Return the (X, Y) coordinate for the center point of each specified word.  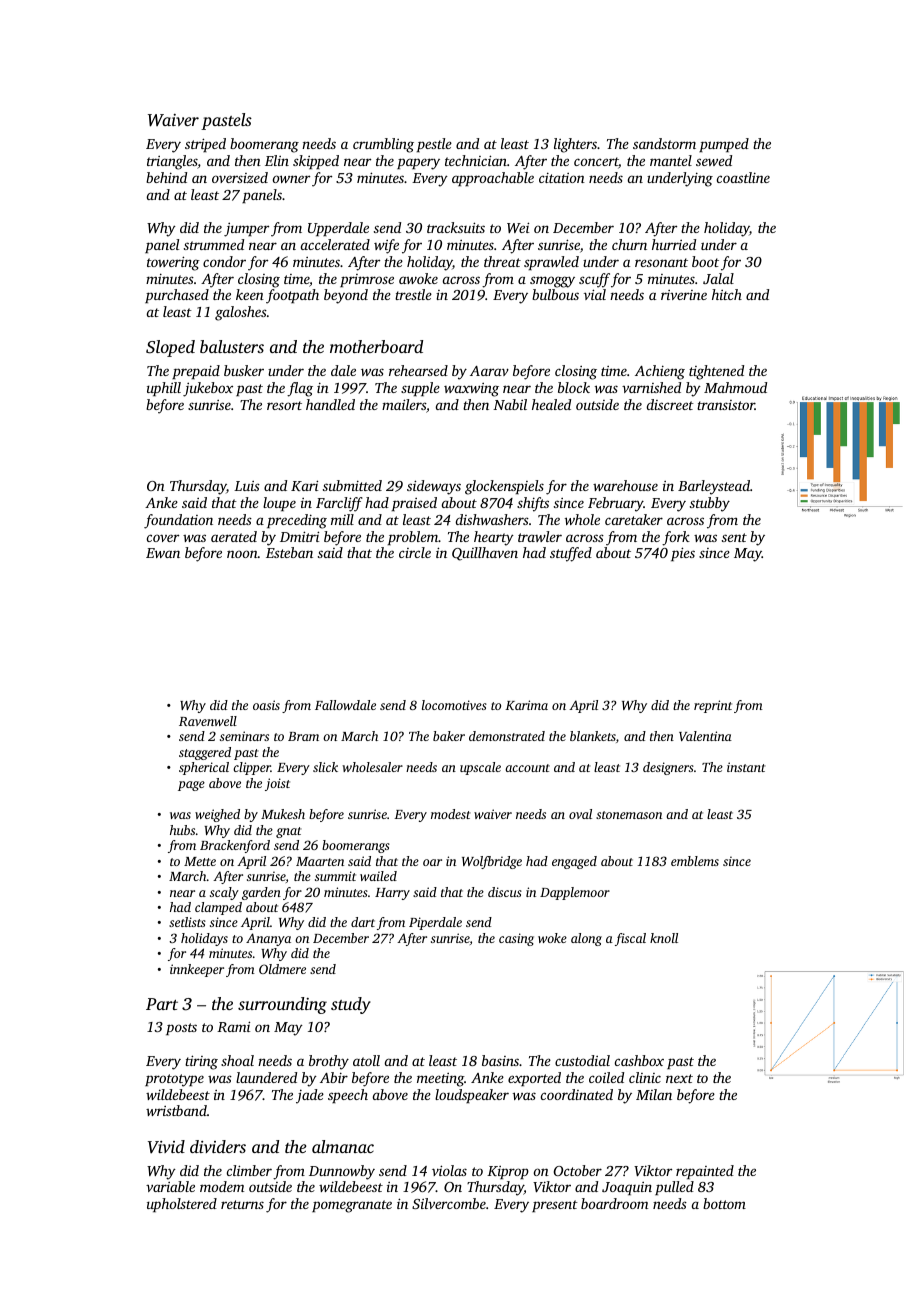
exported (534, 1079)
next (679, 1078)
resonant (661, 262)
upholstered (182, 1205)
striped (205, 145)
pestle (434, 145)
